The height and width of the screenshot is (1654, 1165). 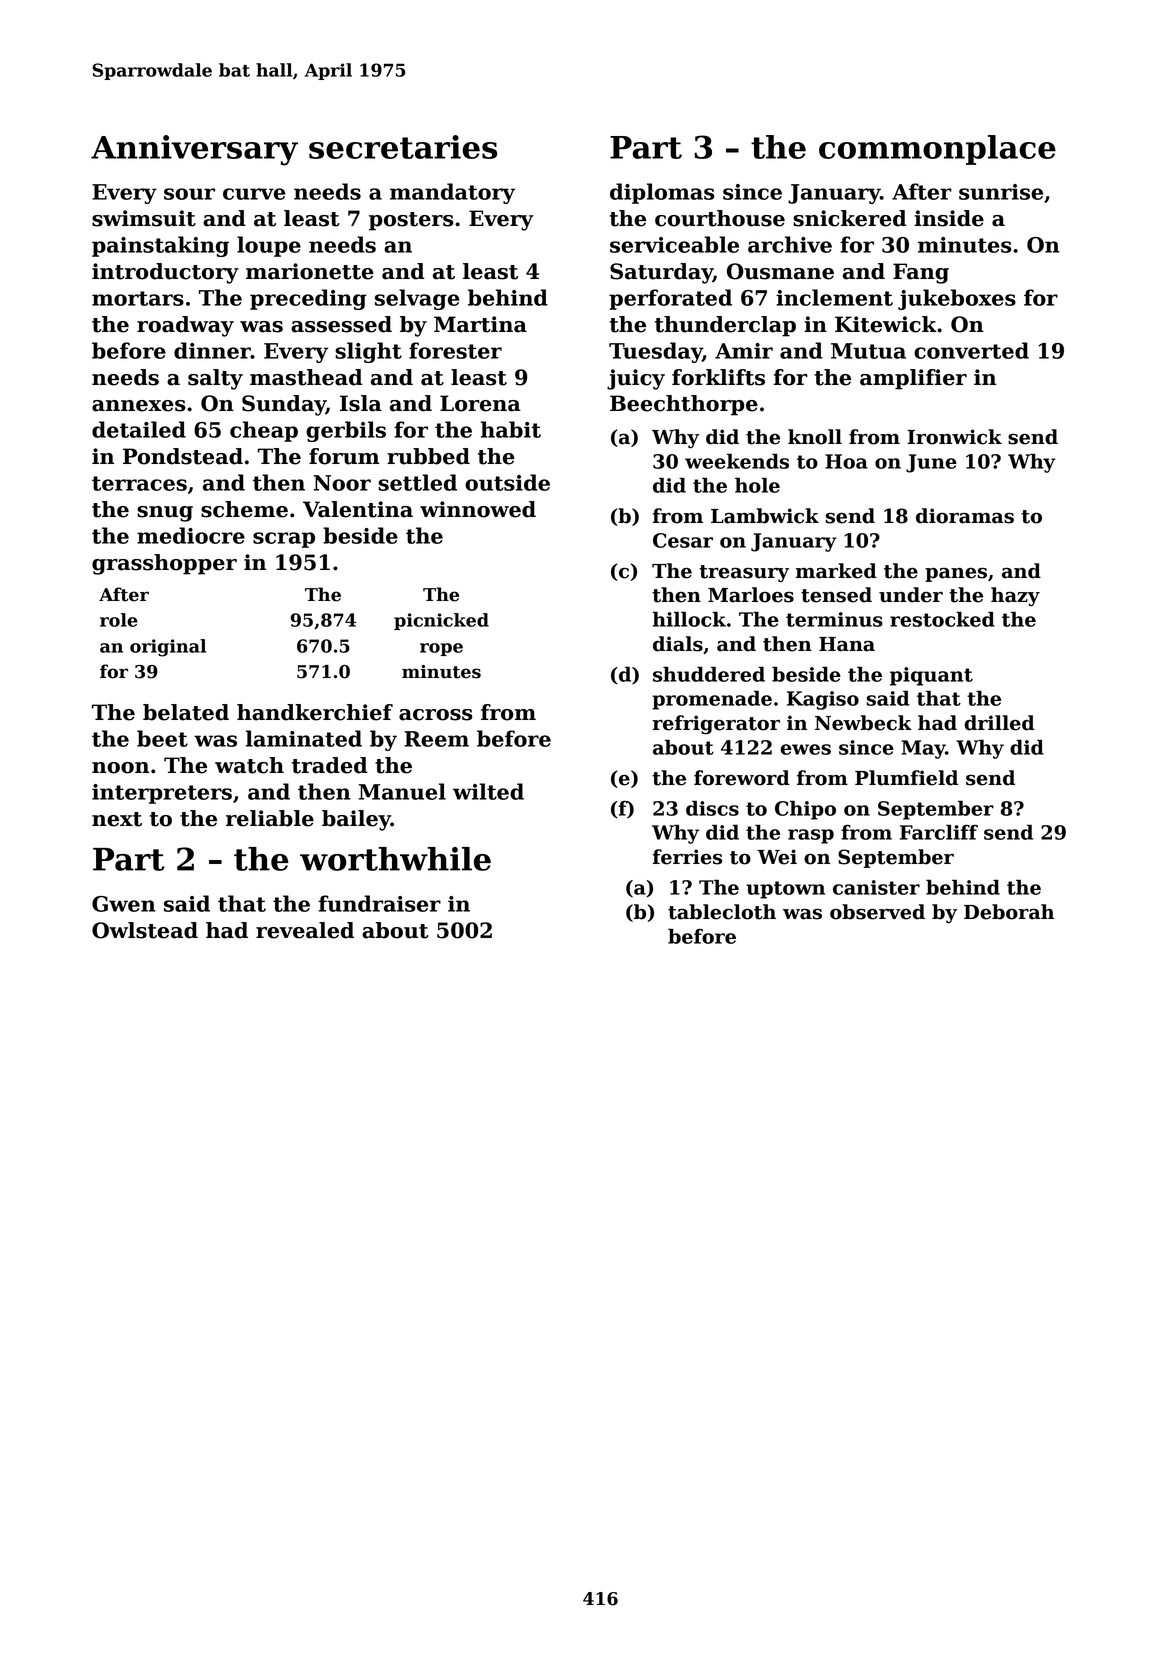 What do you see at coordinates (358, 509) in the screenshot?
I see `Valentina` at bounding box center [358, 509].
